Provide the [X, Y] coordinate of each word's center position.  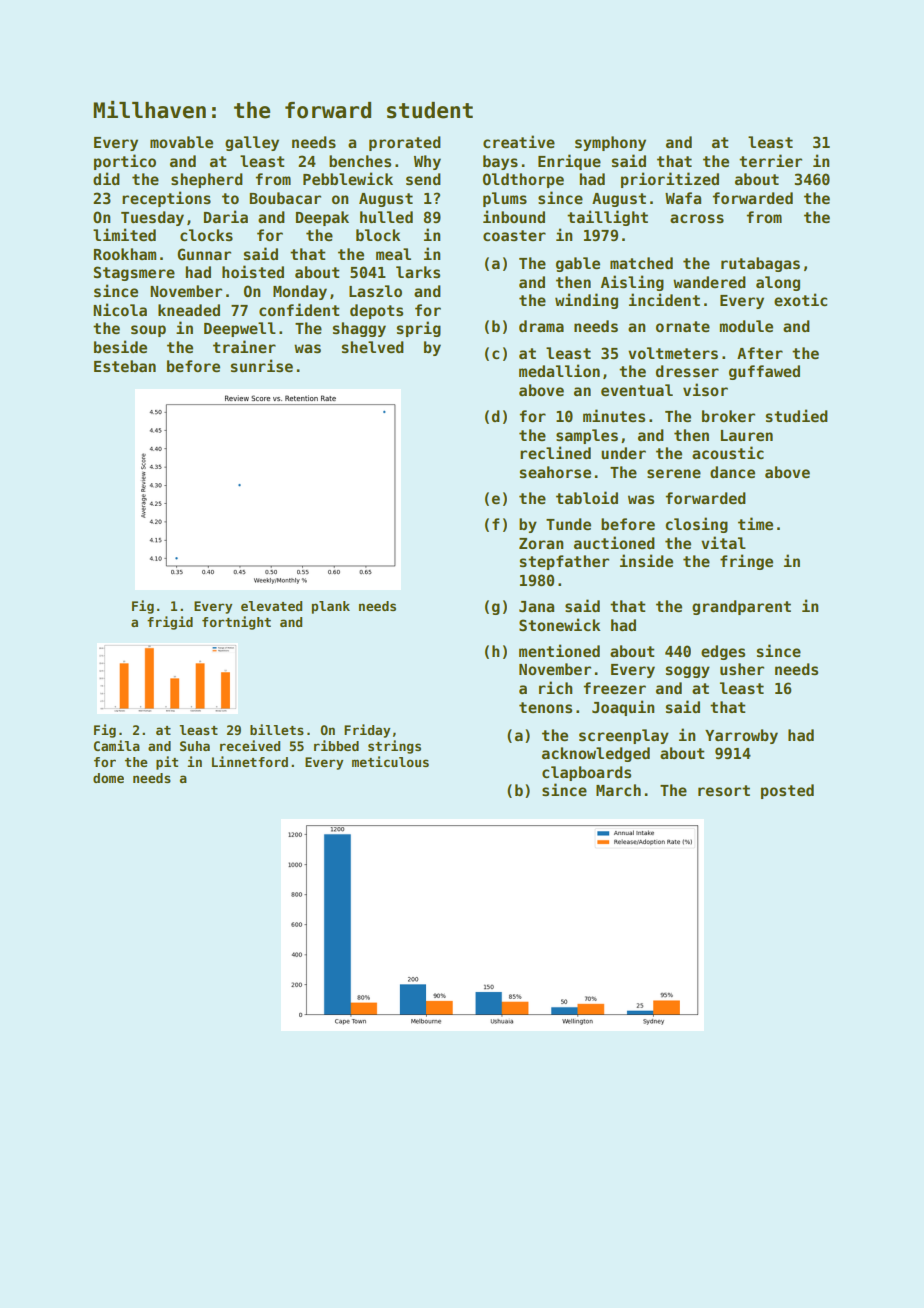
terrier [770, 160]
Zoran [541, 543]
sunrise [262, 365]
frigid [170, 623]
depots [376, 311]
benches [360, 161]
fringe [746, 562]
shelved [373, 347]
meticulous [390, 761]
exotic [800, 299]
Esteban [125, 366]
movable [181, 142]
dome [108, 778]
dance [732, 472]
